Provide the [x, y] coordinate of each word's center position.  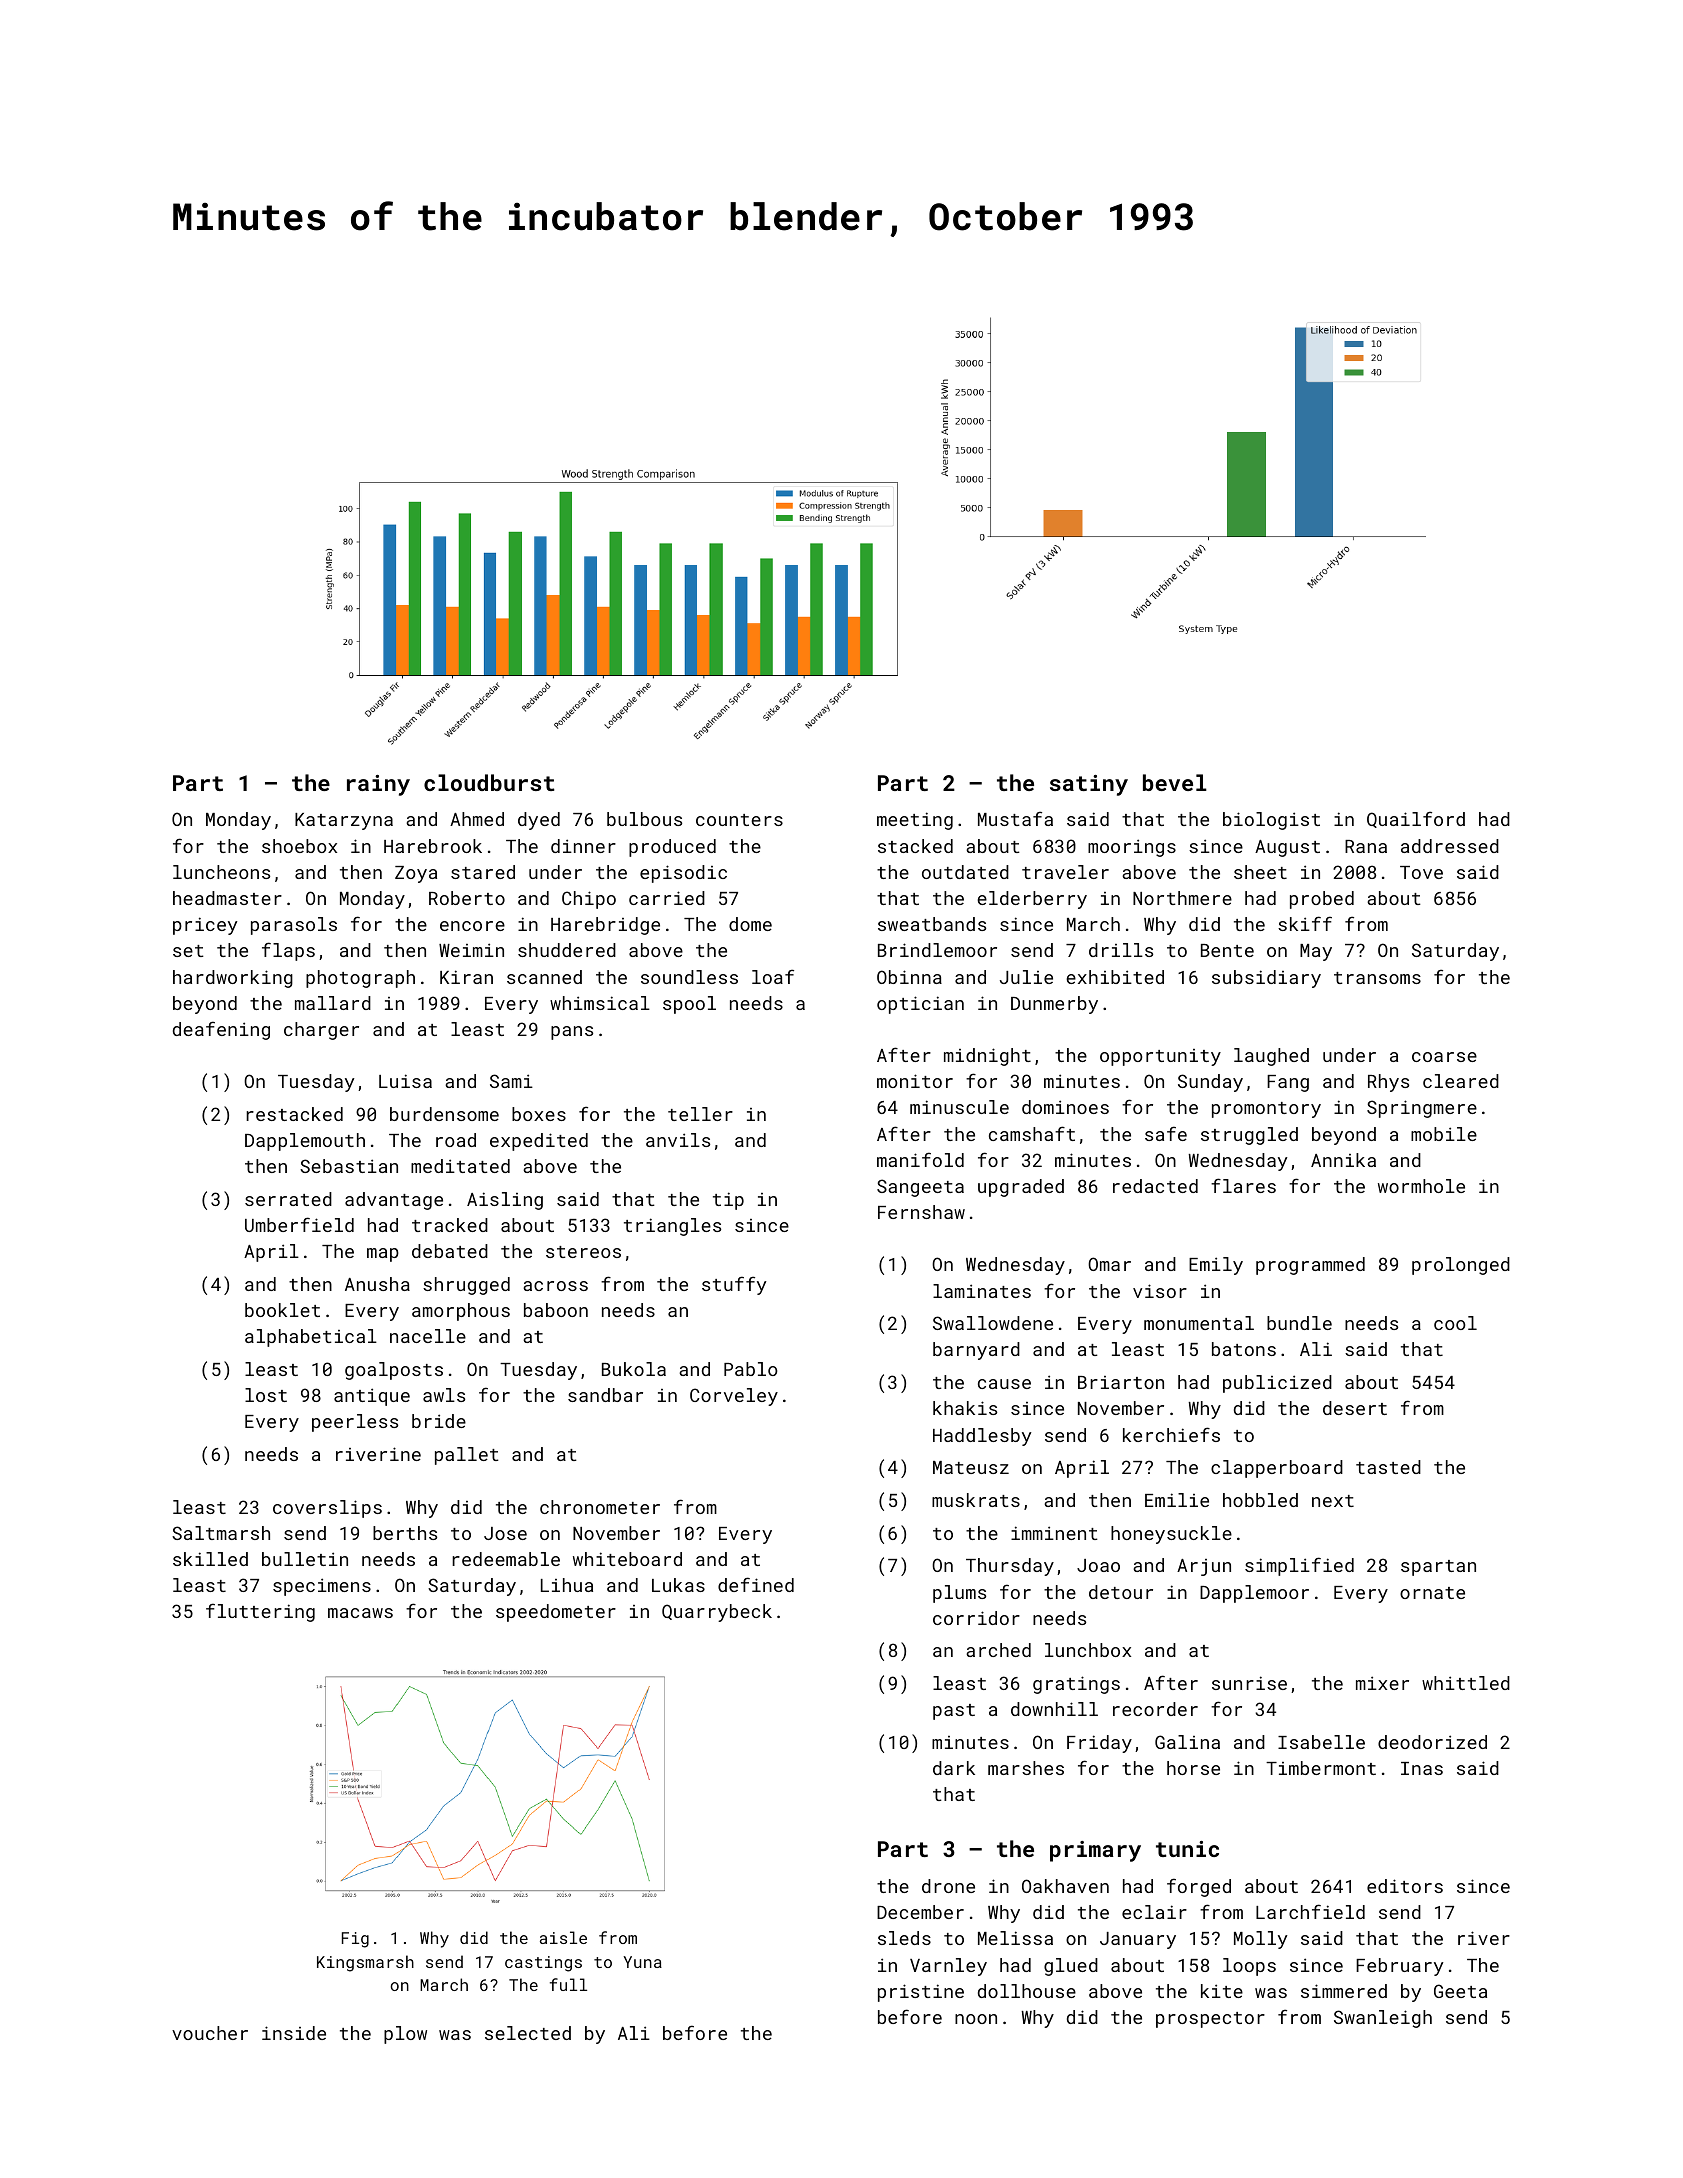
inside [294, 2033]
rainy [378, 785]
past [954, 1712]
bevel [1175, 782]
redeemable [506, 1559]
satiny [1089, 785]
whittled [1466, 1683]
